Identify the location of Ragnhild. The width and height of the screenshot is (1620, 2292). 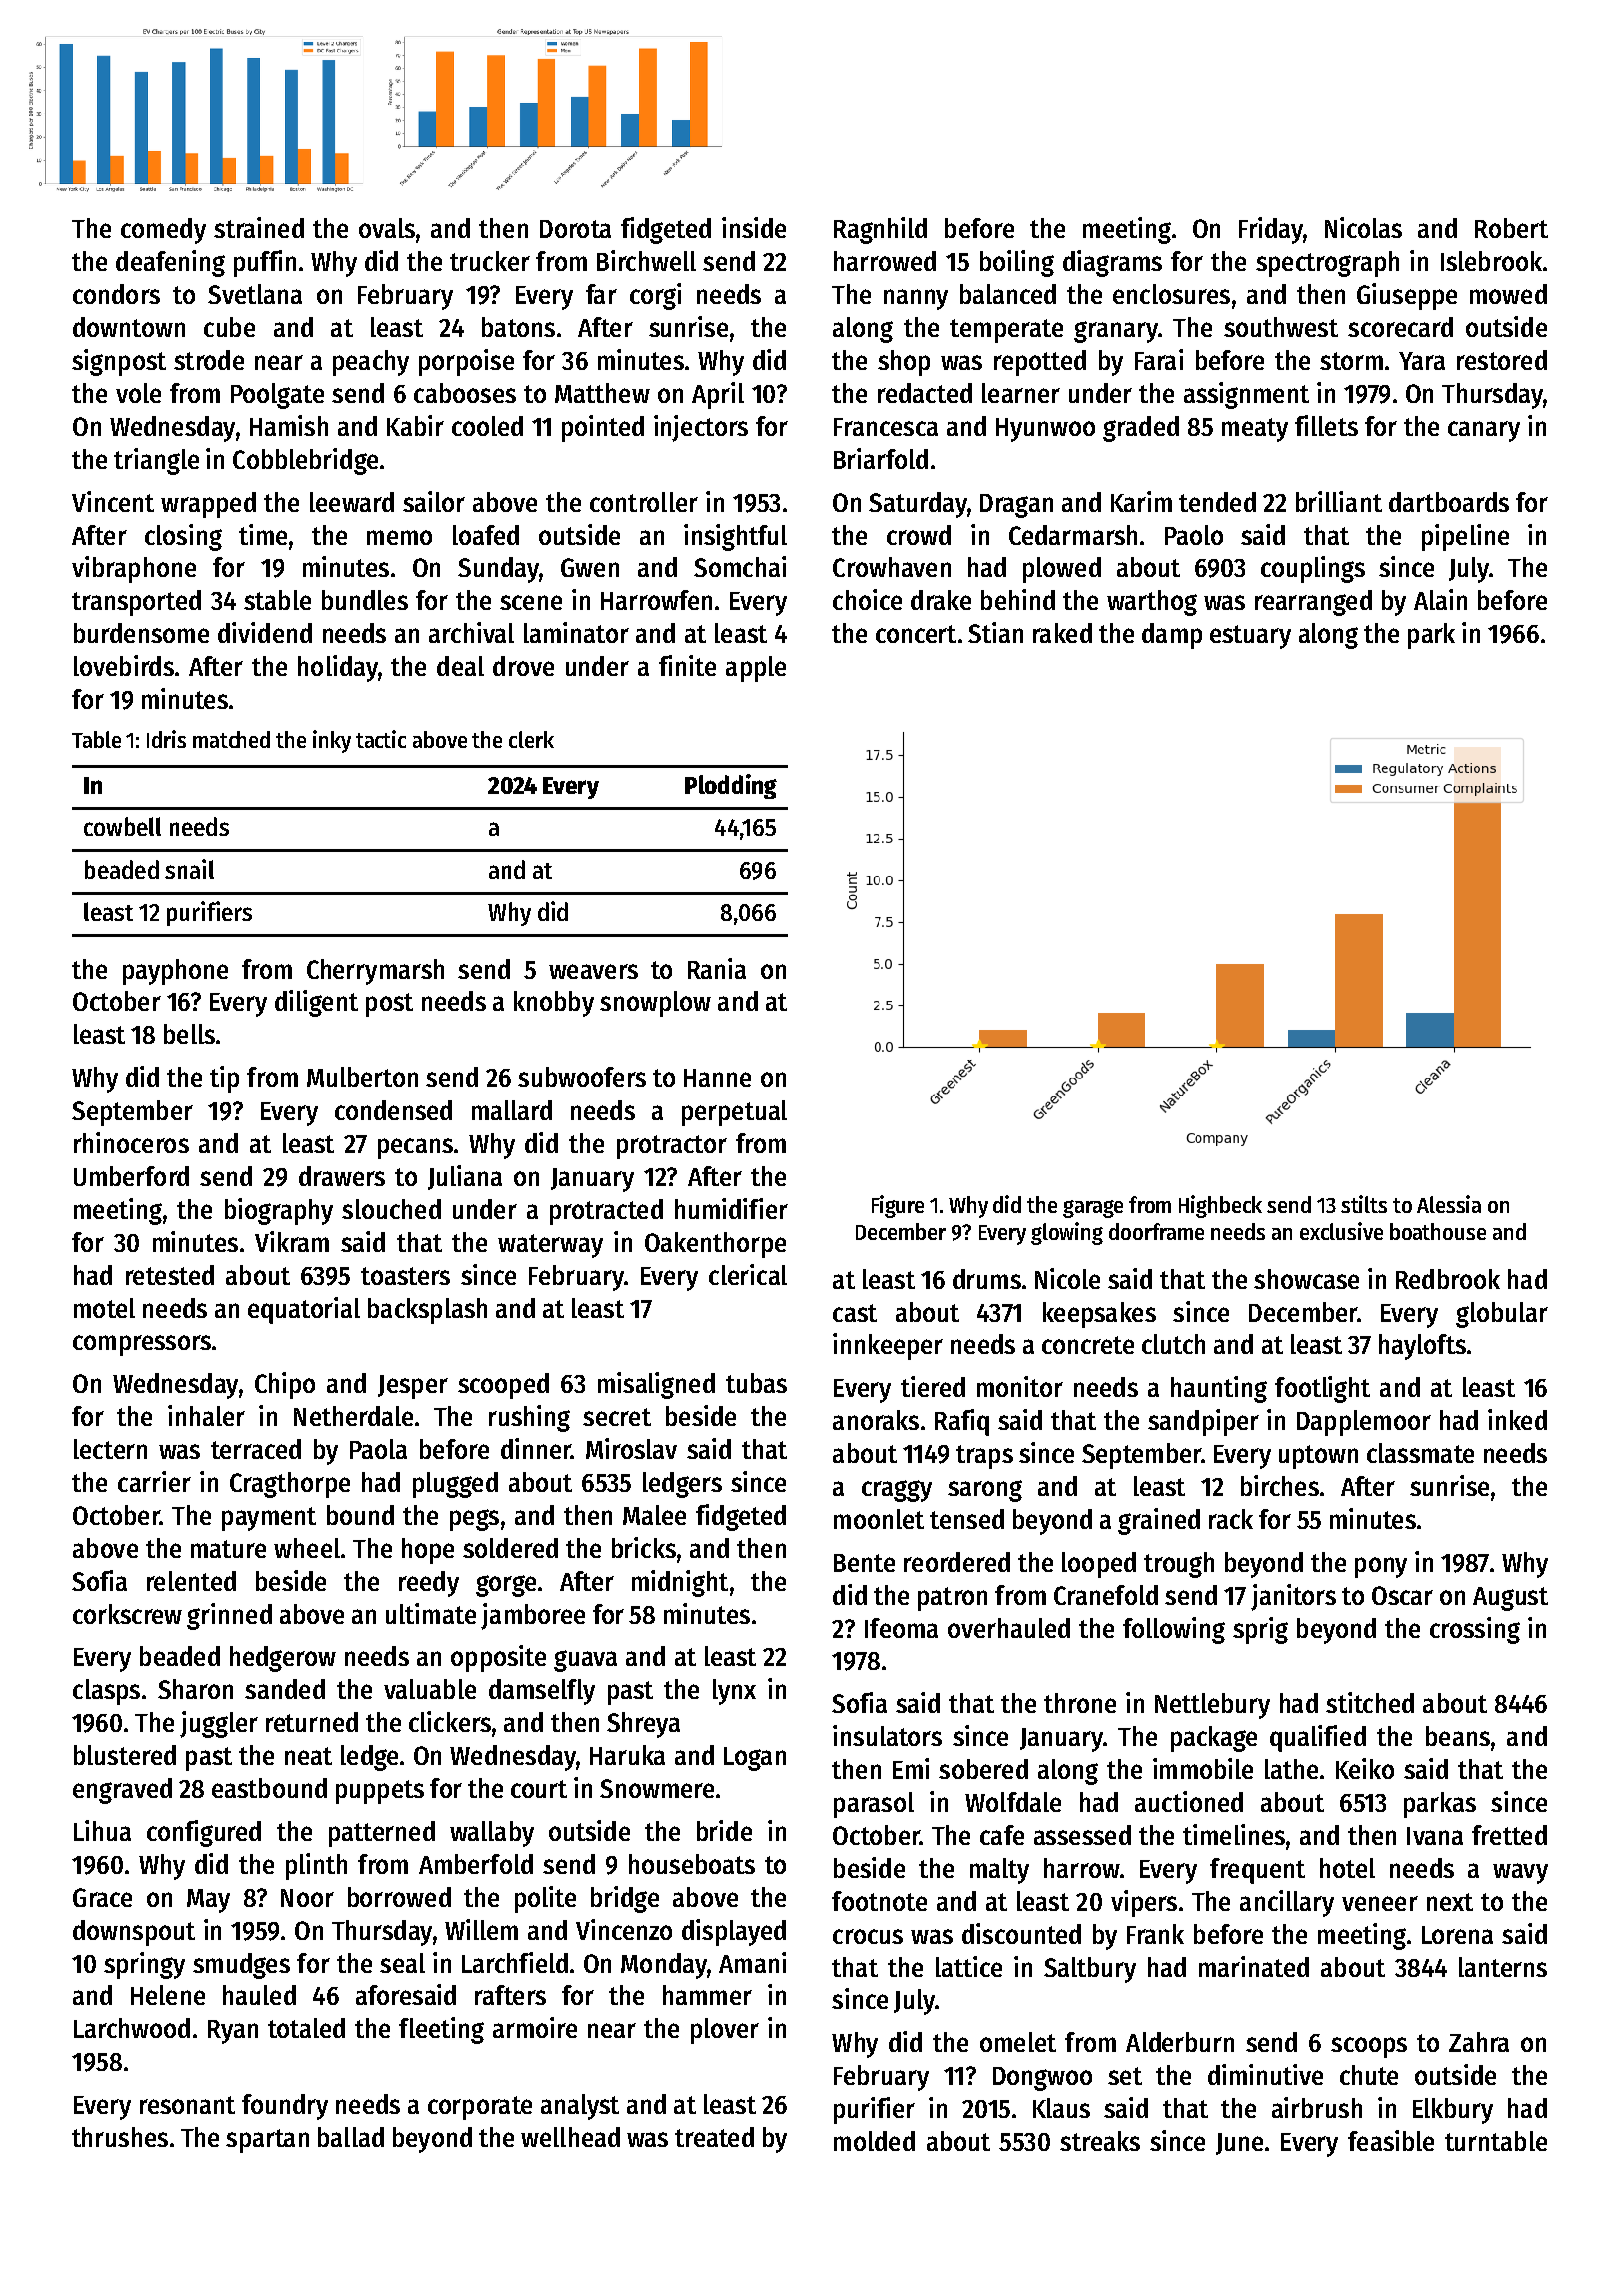
(880, 230).
